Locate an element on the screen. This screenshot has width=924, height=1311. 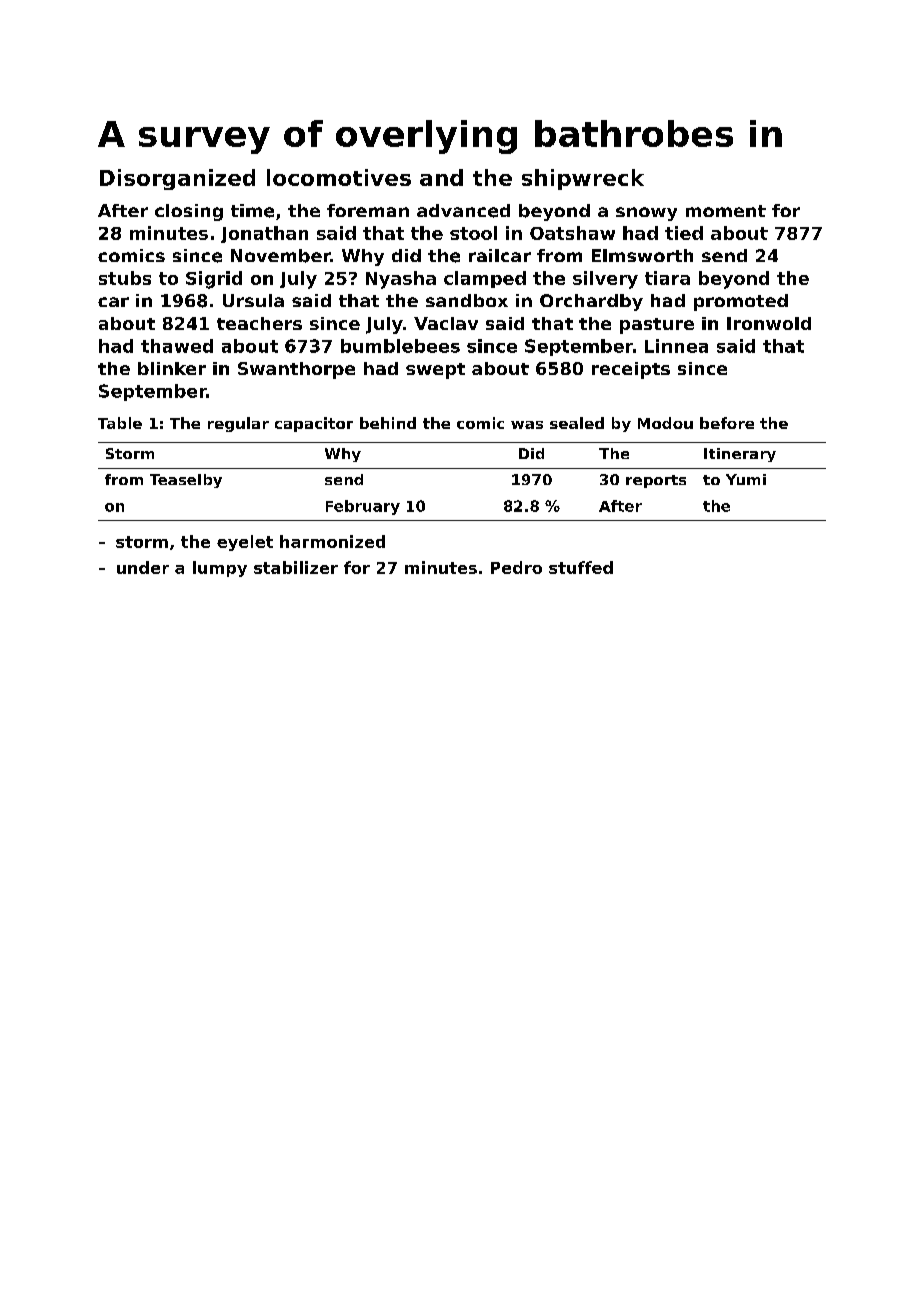
foreman is located at coordinates (368, 210).
